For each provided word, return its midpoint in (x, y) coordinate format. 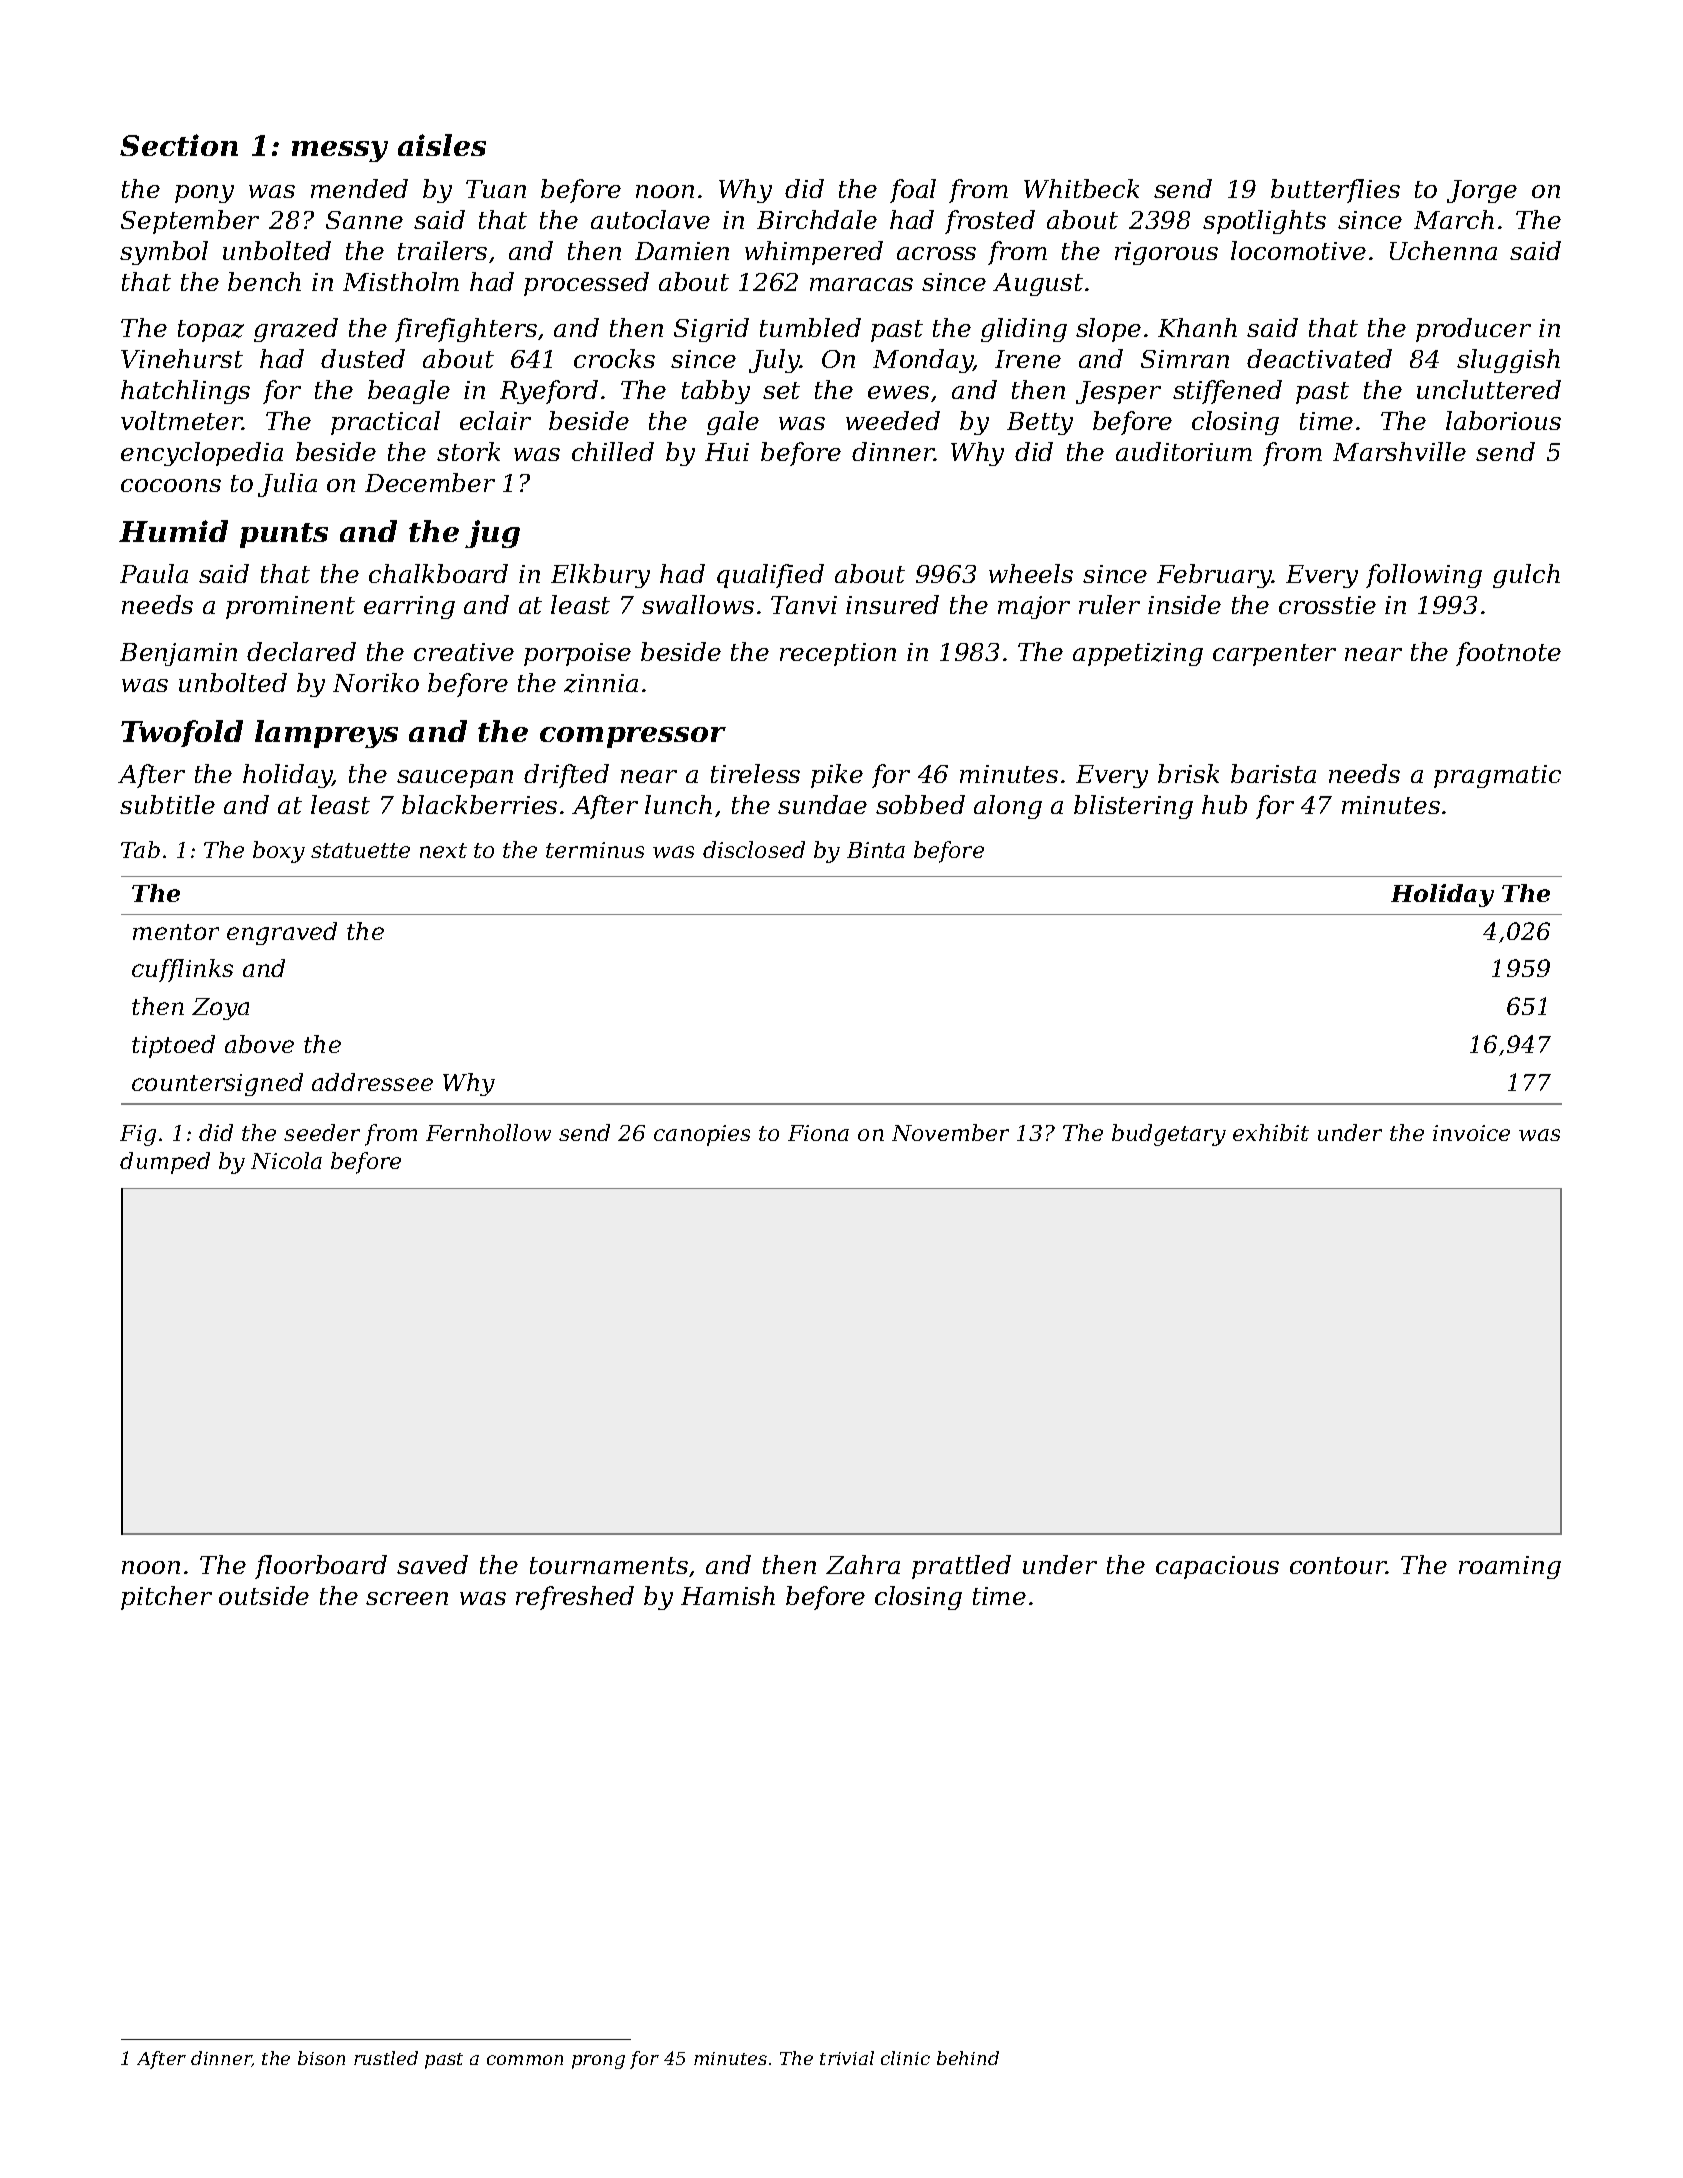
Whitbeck (1081, 188)
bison (321, 2058)
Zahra (863, 1564)
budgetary (1169, 1135)
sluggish (1508, 361)
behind (968, 2058)
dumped (165, 1163)
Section (179, 145)
